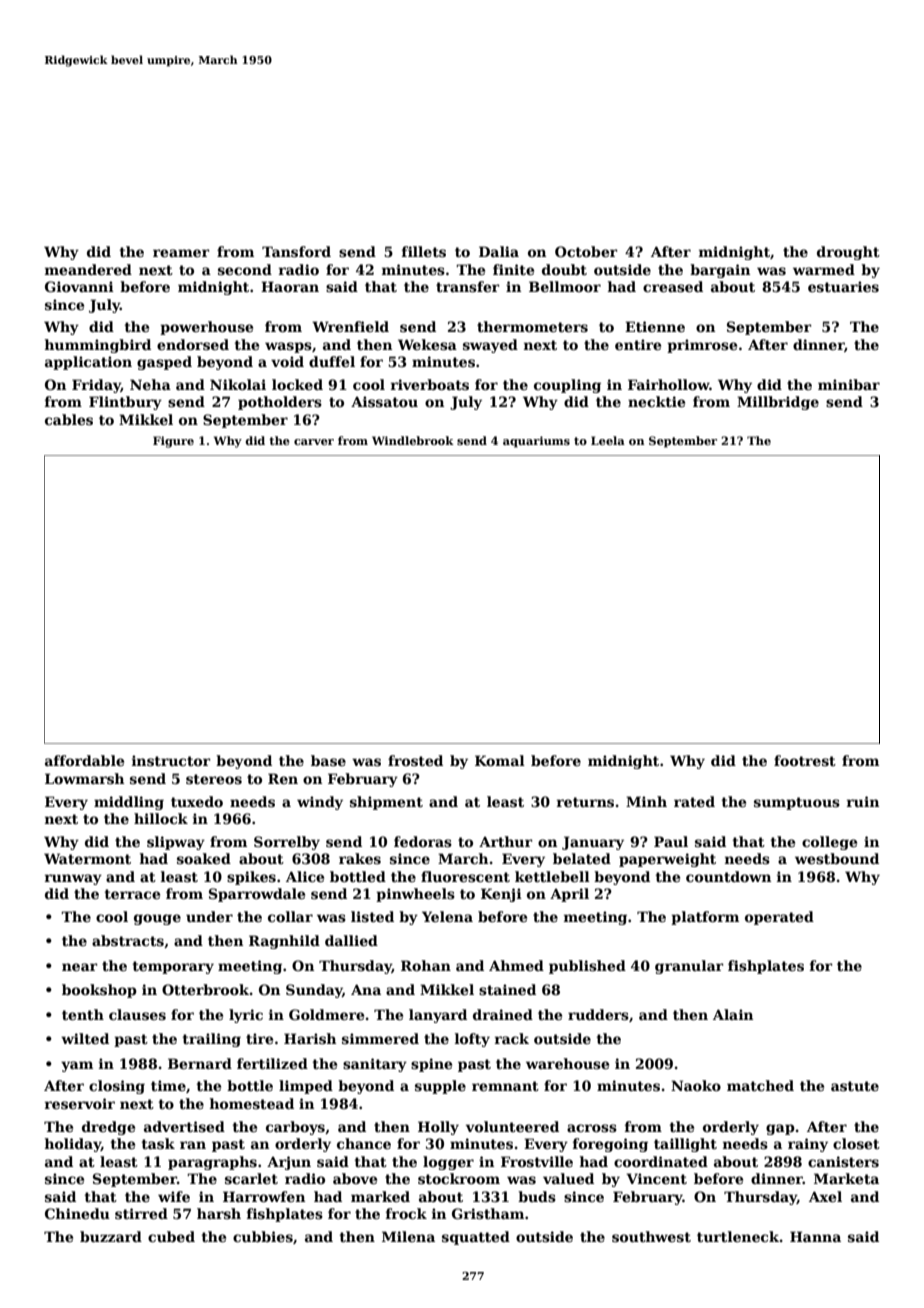  Describe the element at coordinates (586, 251) in the image. I see `October` at that location.
